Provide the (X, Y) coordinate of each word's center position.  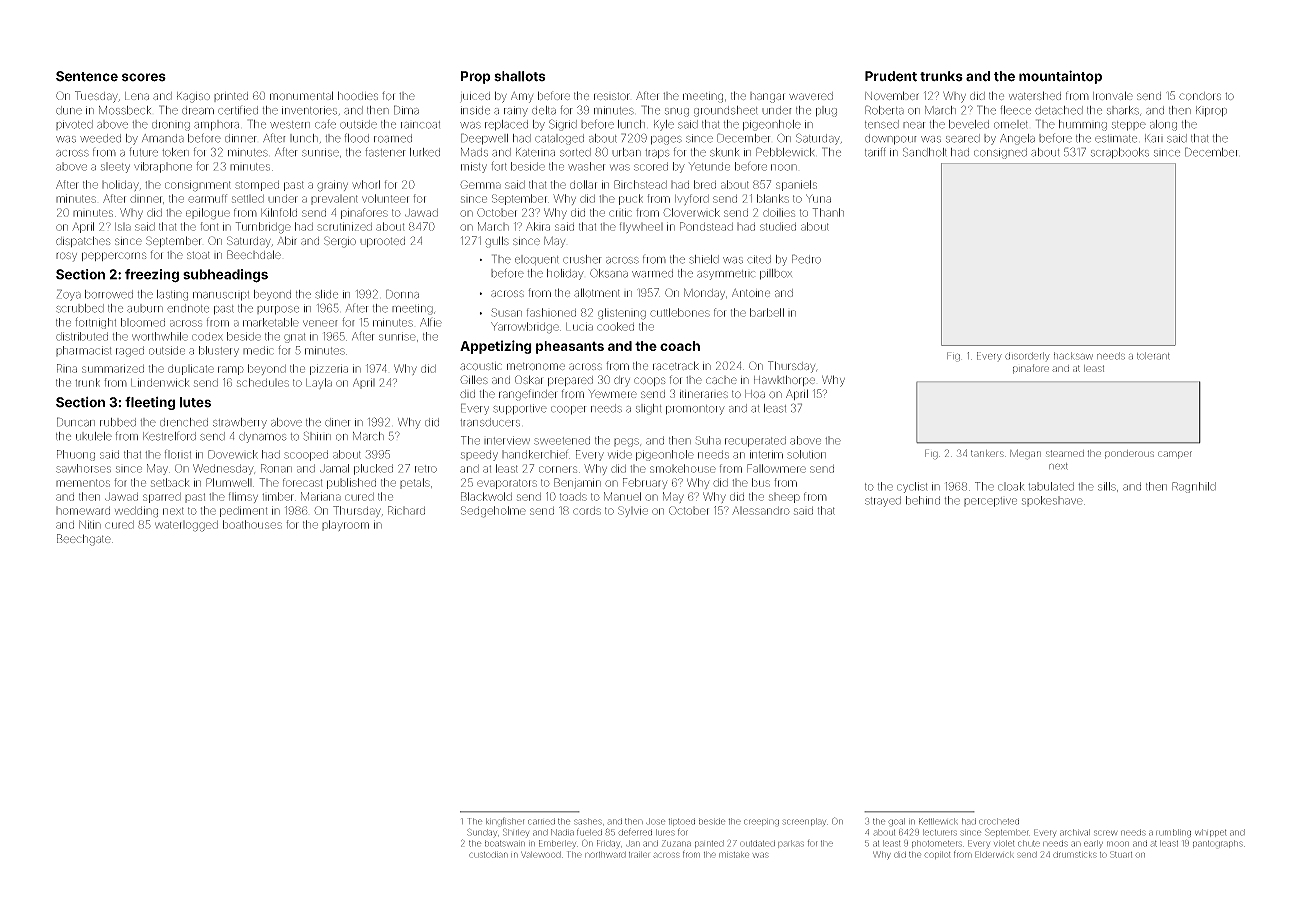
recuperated (755, 441)
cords (587, 511)
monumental (301, 95)
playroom (345, 525)
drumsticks (1075, 855)
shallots (520, 76)
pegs (626, 442)
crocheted (999, 821)
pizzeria (329, 369)
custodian (488, 855)
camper (1175, 455)
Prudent (891, 76)
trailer (639, 855)
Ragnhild (1194, 487)
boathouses (252, 524)
